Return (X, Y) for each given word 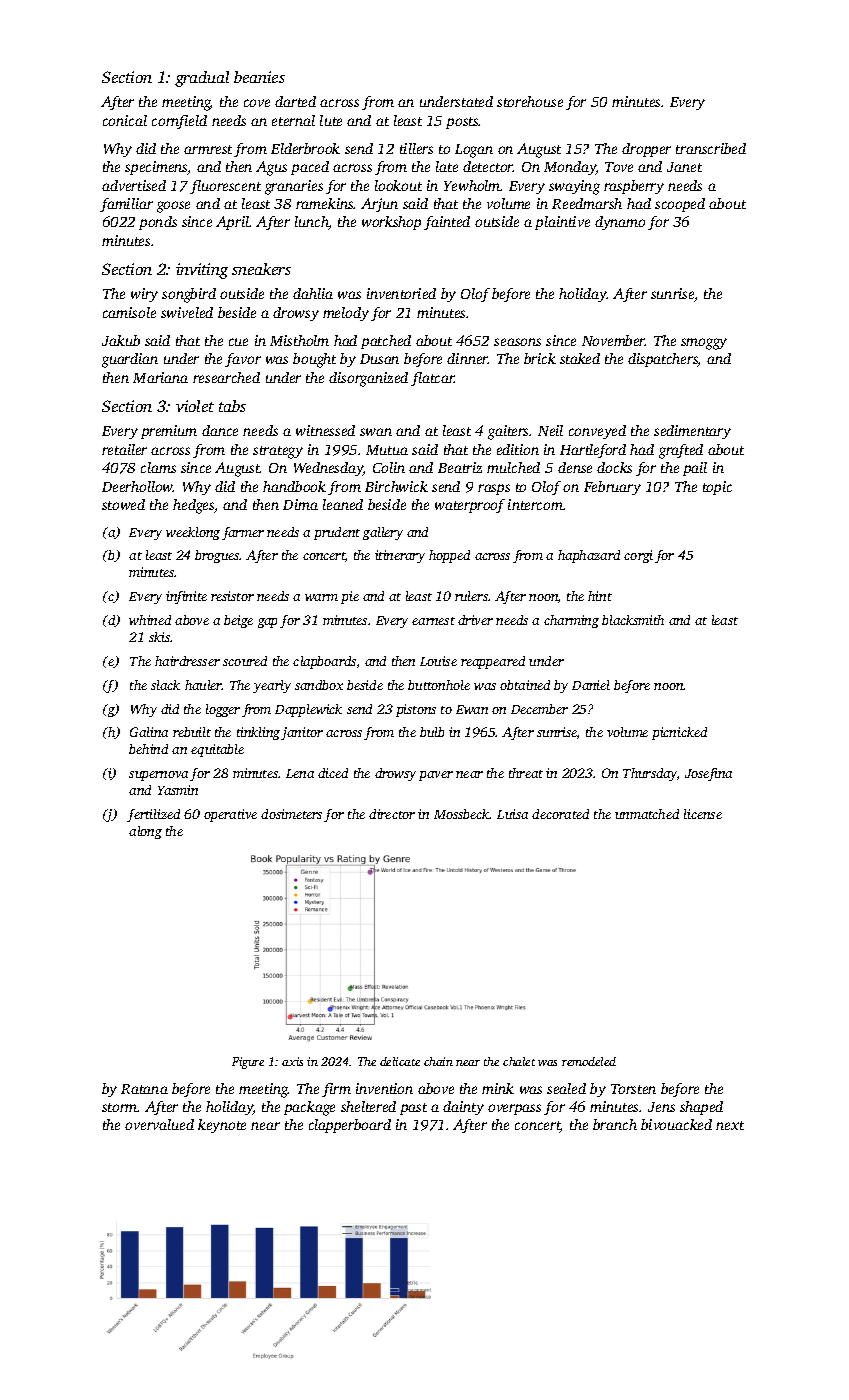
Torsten (633, 1089)
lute (331, 120)
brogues (217, 556)
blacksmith (633, 620)
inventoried (401, 293)
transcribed (711, 148)
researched (226, 377)
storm (120, 1107)
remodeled (589, 1061)
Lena (300, 773)
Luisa (512, 814)
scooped (680, 205)
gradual (202, 79)
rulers (471, 596)
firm (336, 1090)
